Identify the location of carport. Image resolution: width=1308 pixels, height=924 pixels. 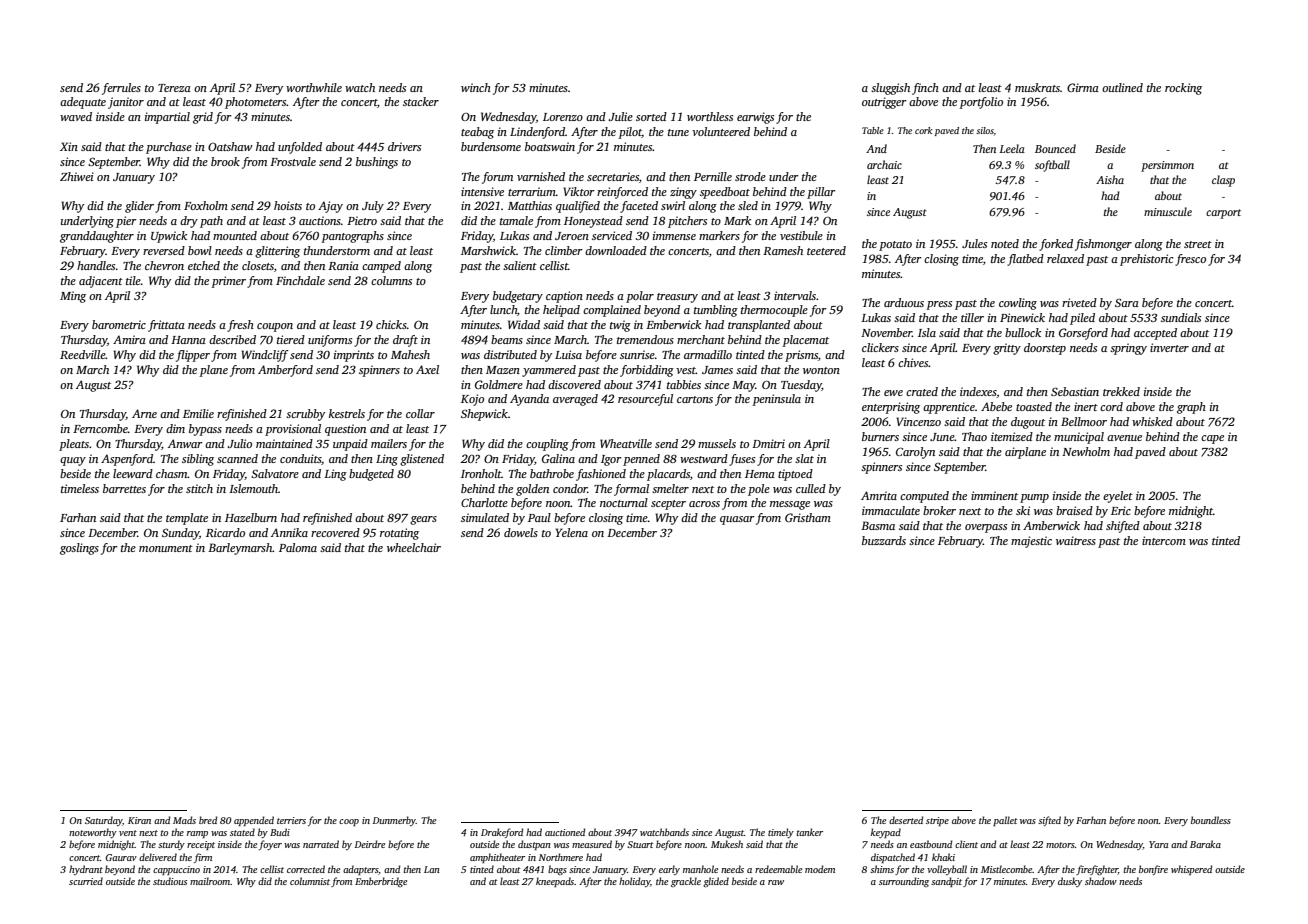
(1223, 214).
